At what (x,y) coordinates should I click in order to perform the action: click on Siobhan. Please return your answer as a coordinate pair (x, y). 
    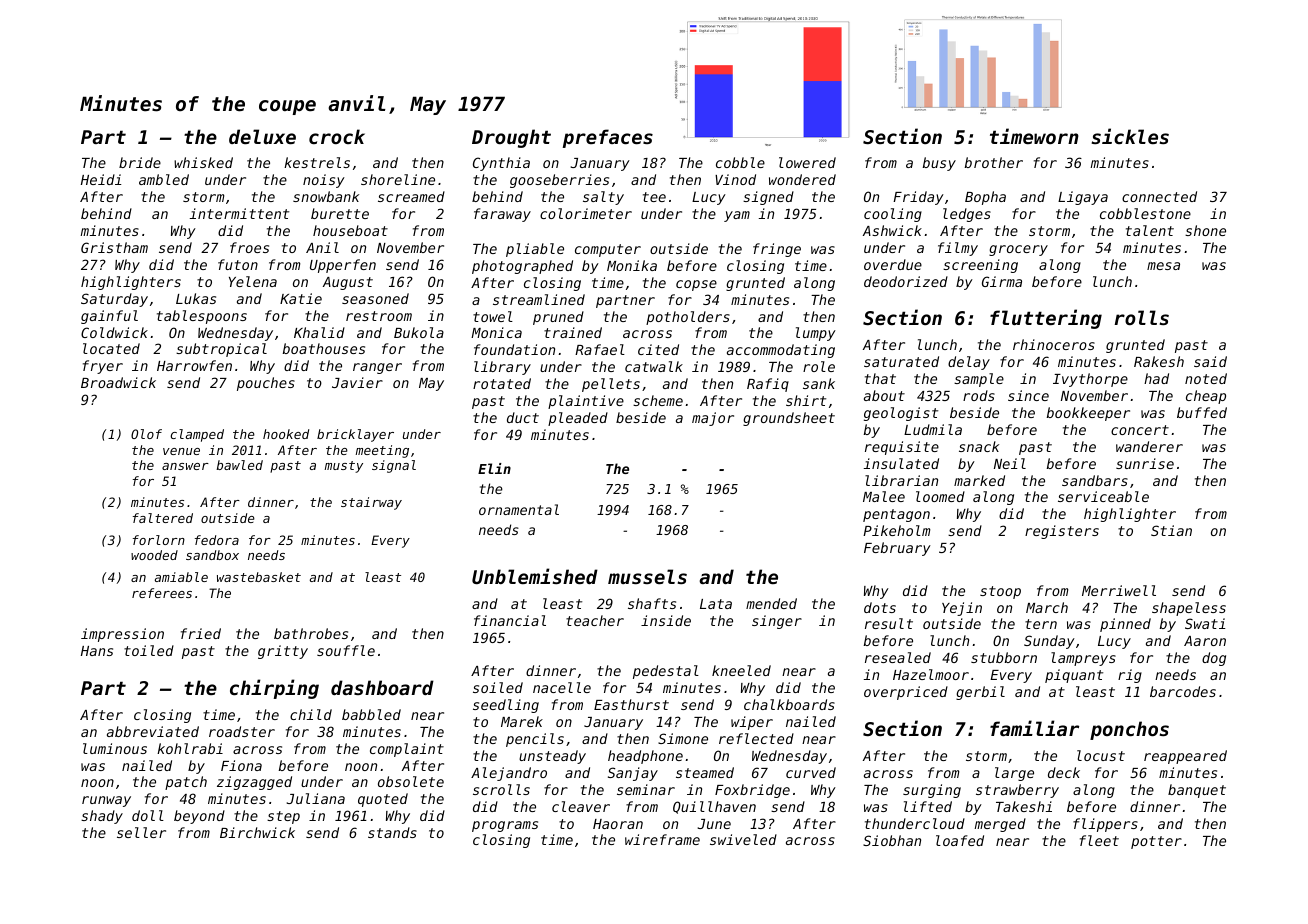
    Looking at the image, I should click on (892, 840).
